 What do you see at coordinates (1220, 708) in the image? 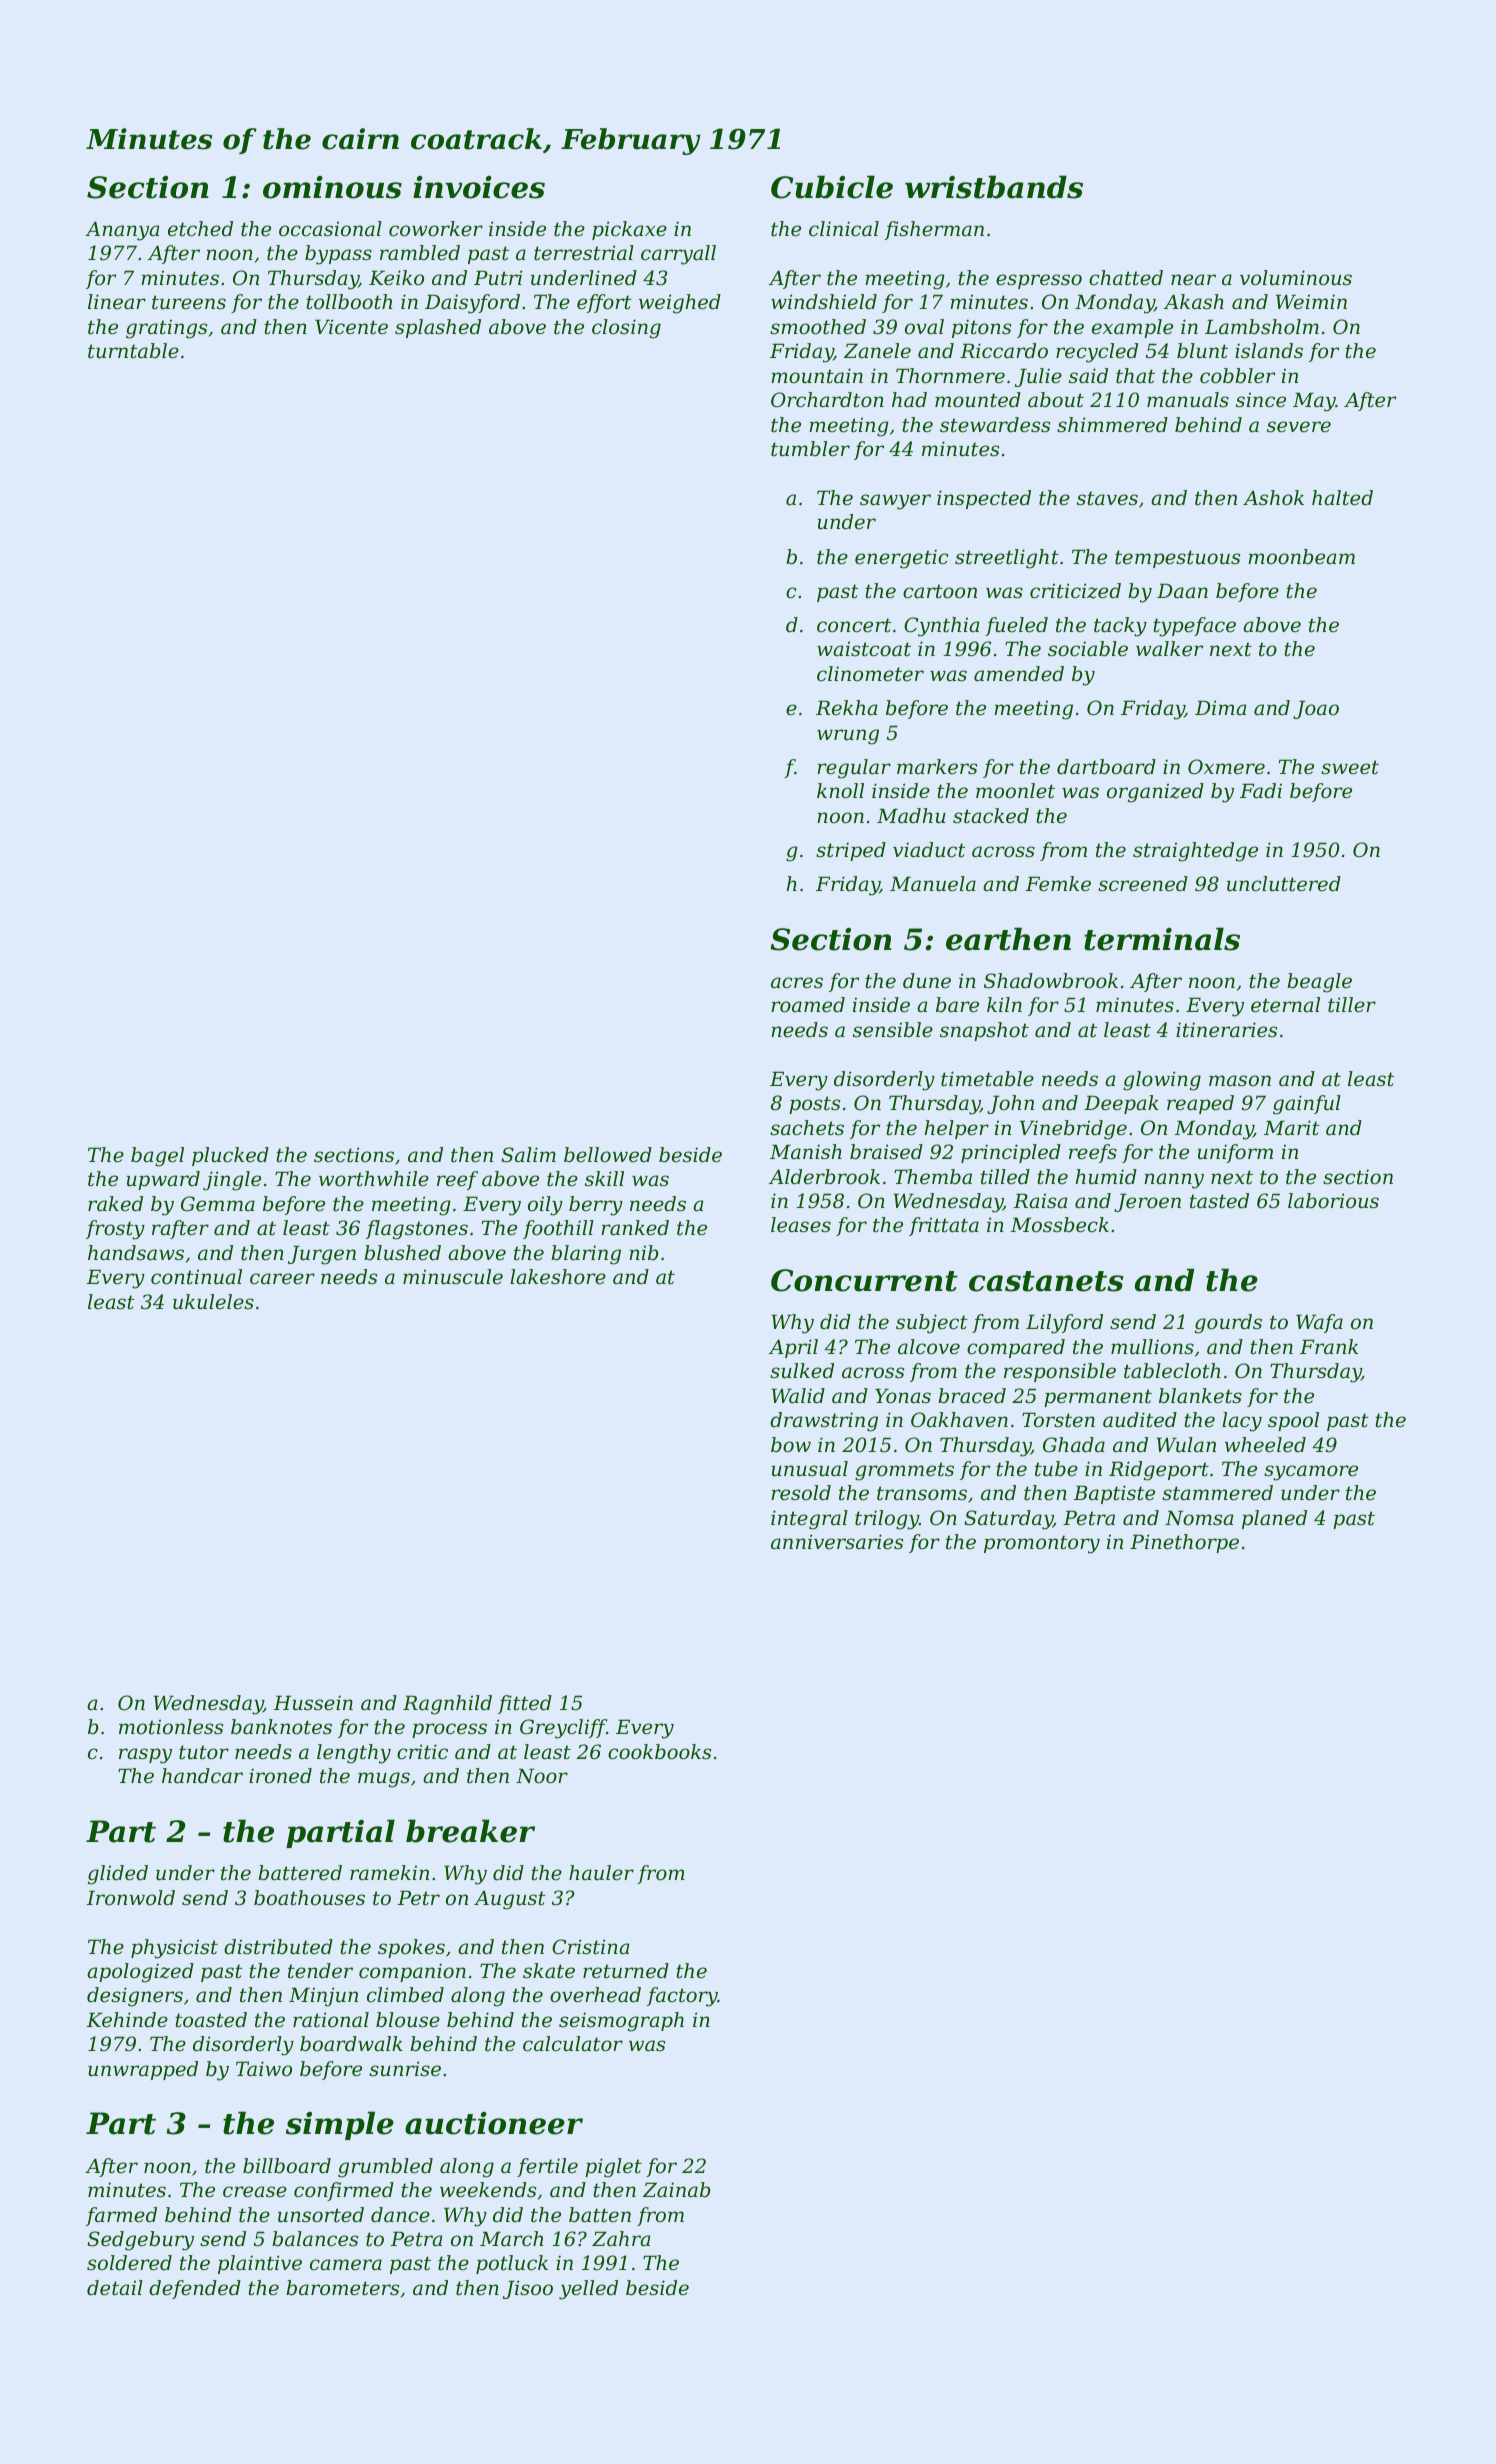
I see `Dima` at bounding box center [1220, 708].
